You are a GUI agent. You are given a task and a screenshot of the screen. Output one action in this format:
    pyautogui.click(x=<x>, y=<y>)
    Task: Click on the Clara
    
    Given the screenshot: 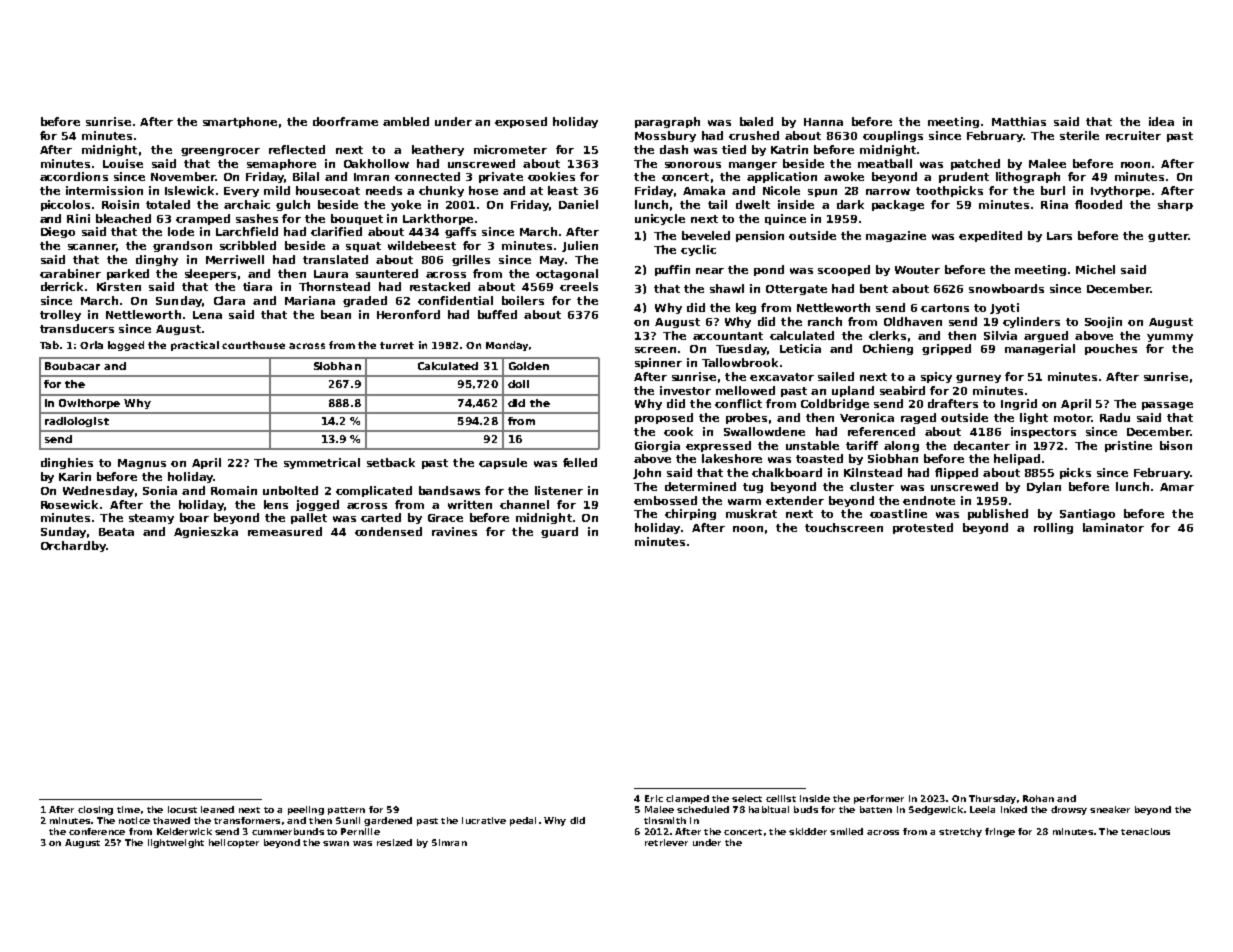 What is the action you would take?
    pyautogui.click(x=229, y=300)
